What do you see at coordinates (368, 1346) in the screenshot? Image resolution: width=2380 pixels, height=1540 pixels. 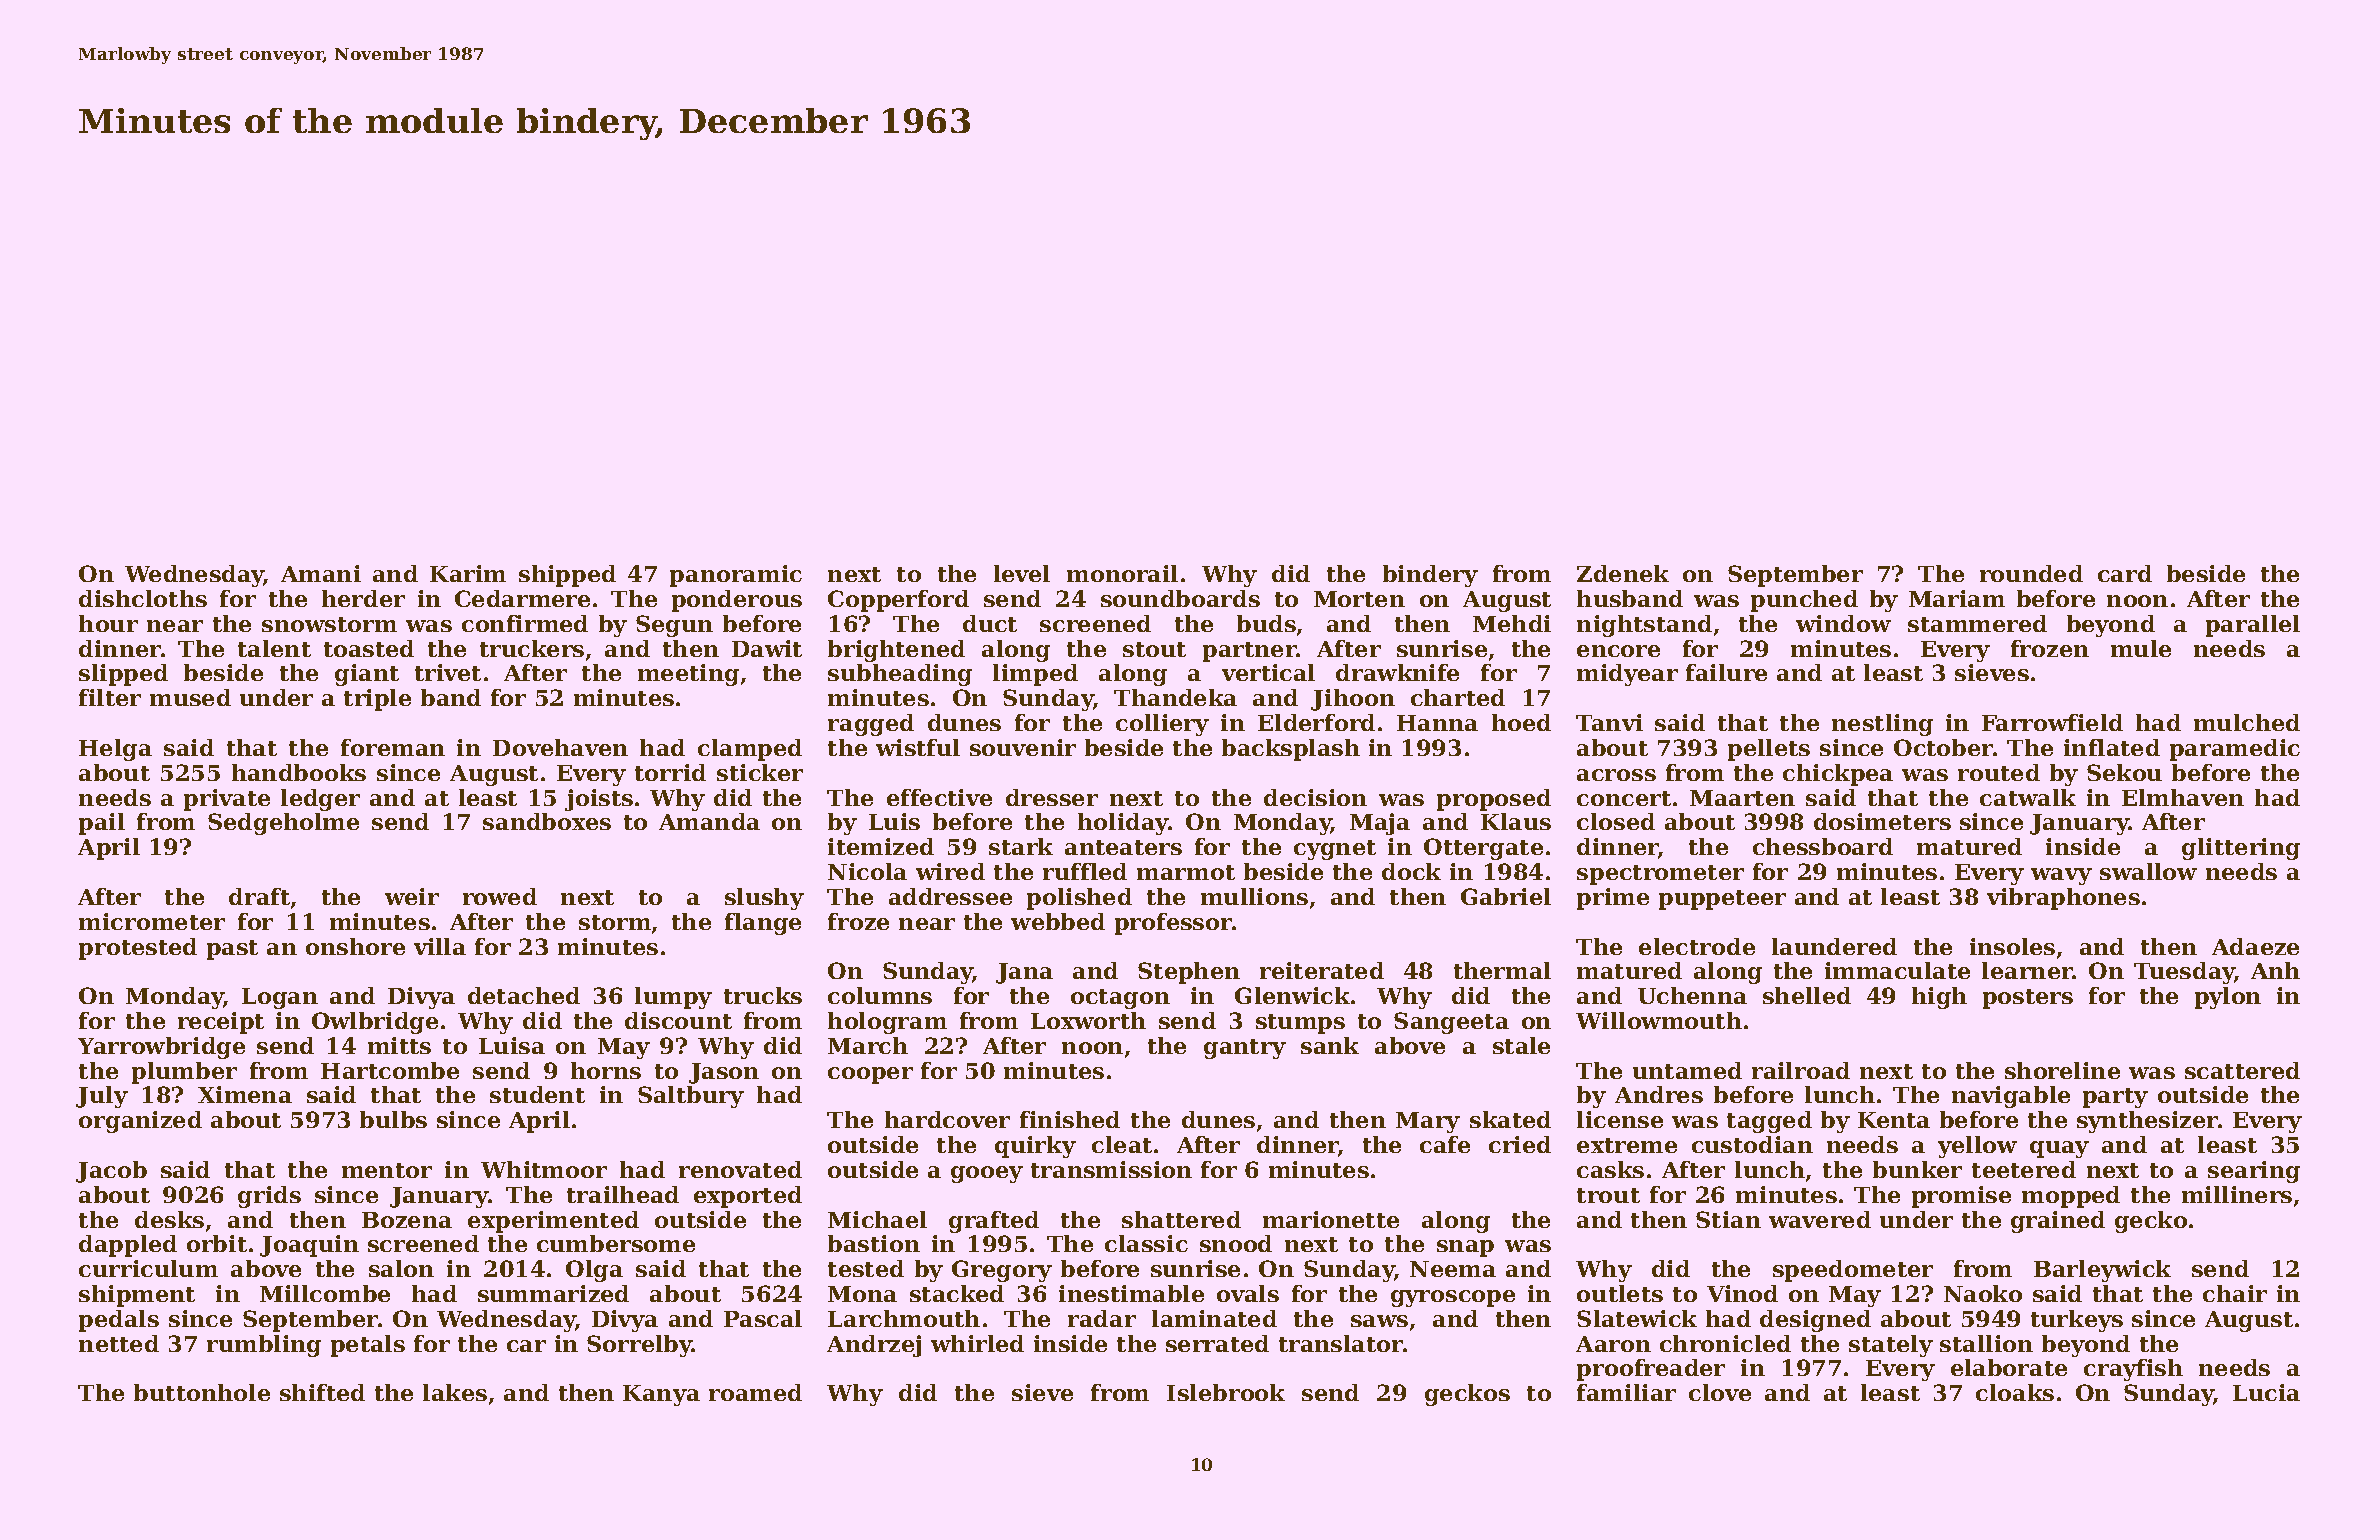 I see `petals` at bounding box center [368, 1346].
